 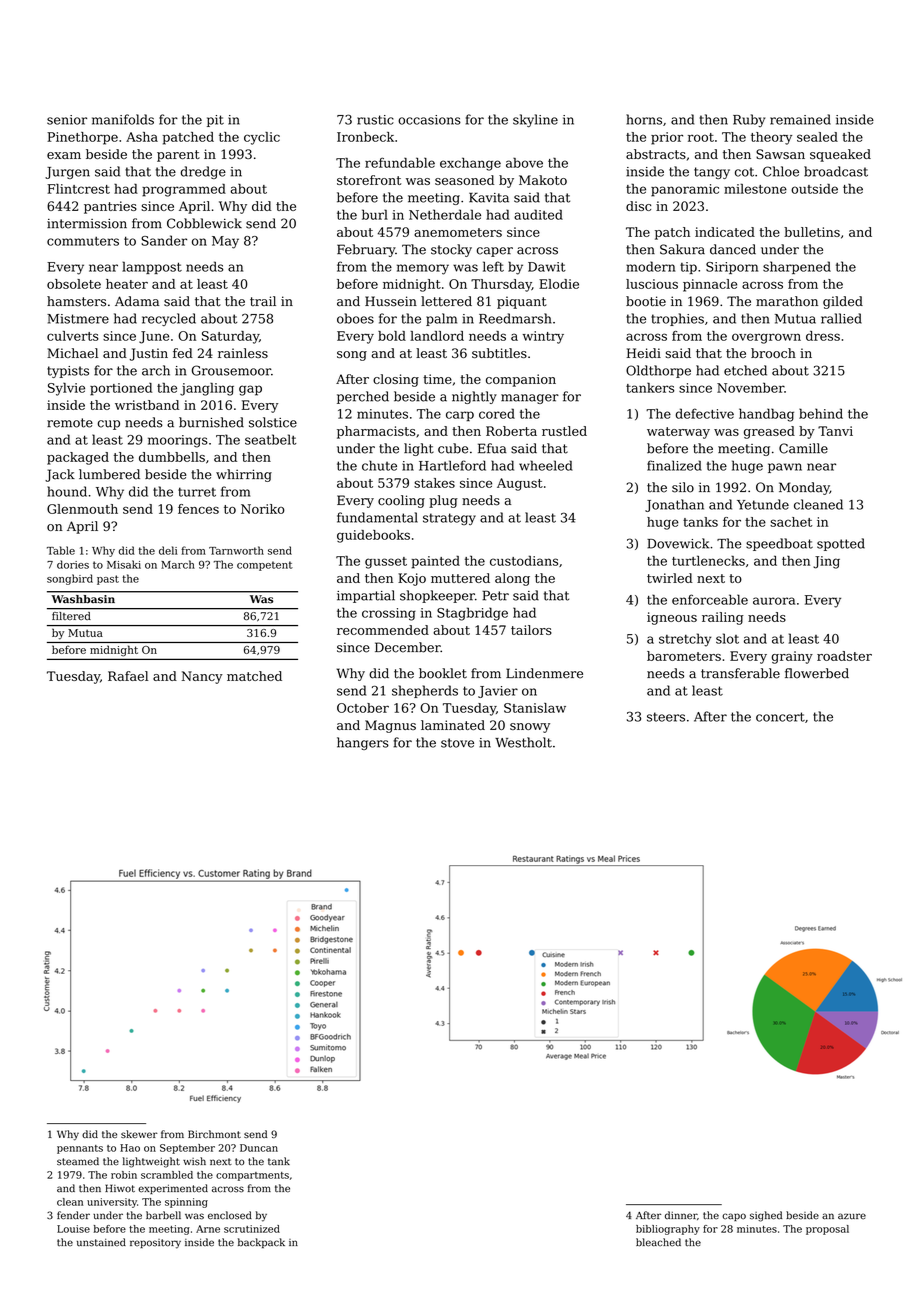 I want to click on perched, so click(x=363, y=397).
